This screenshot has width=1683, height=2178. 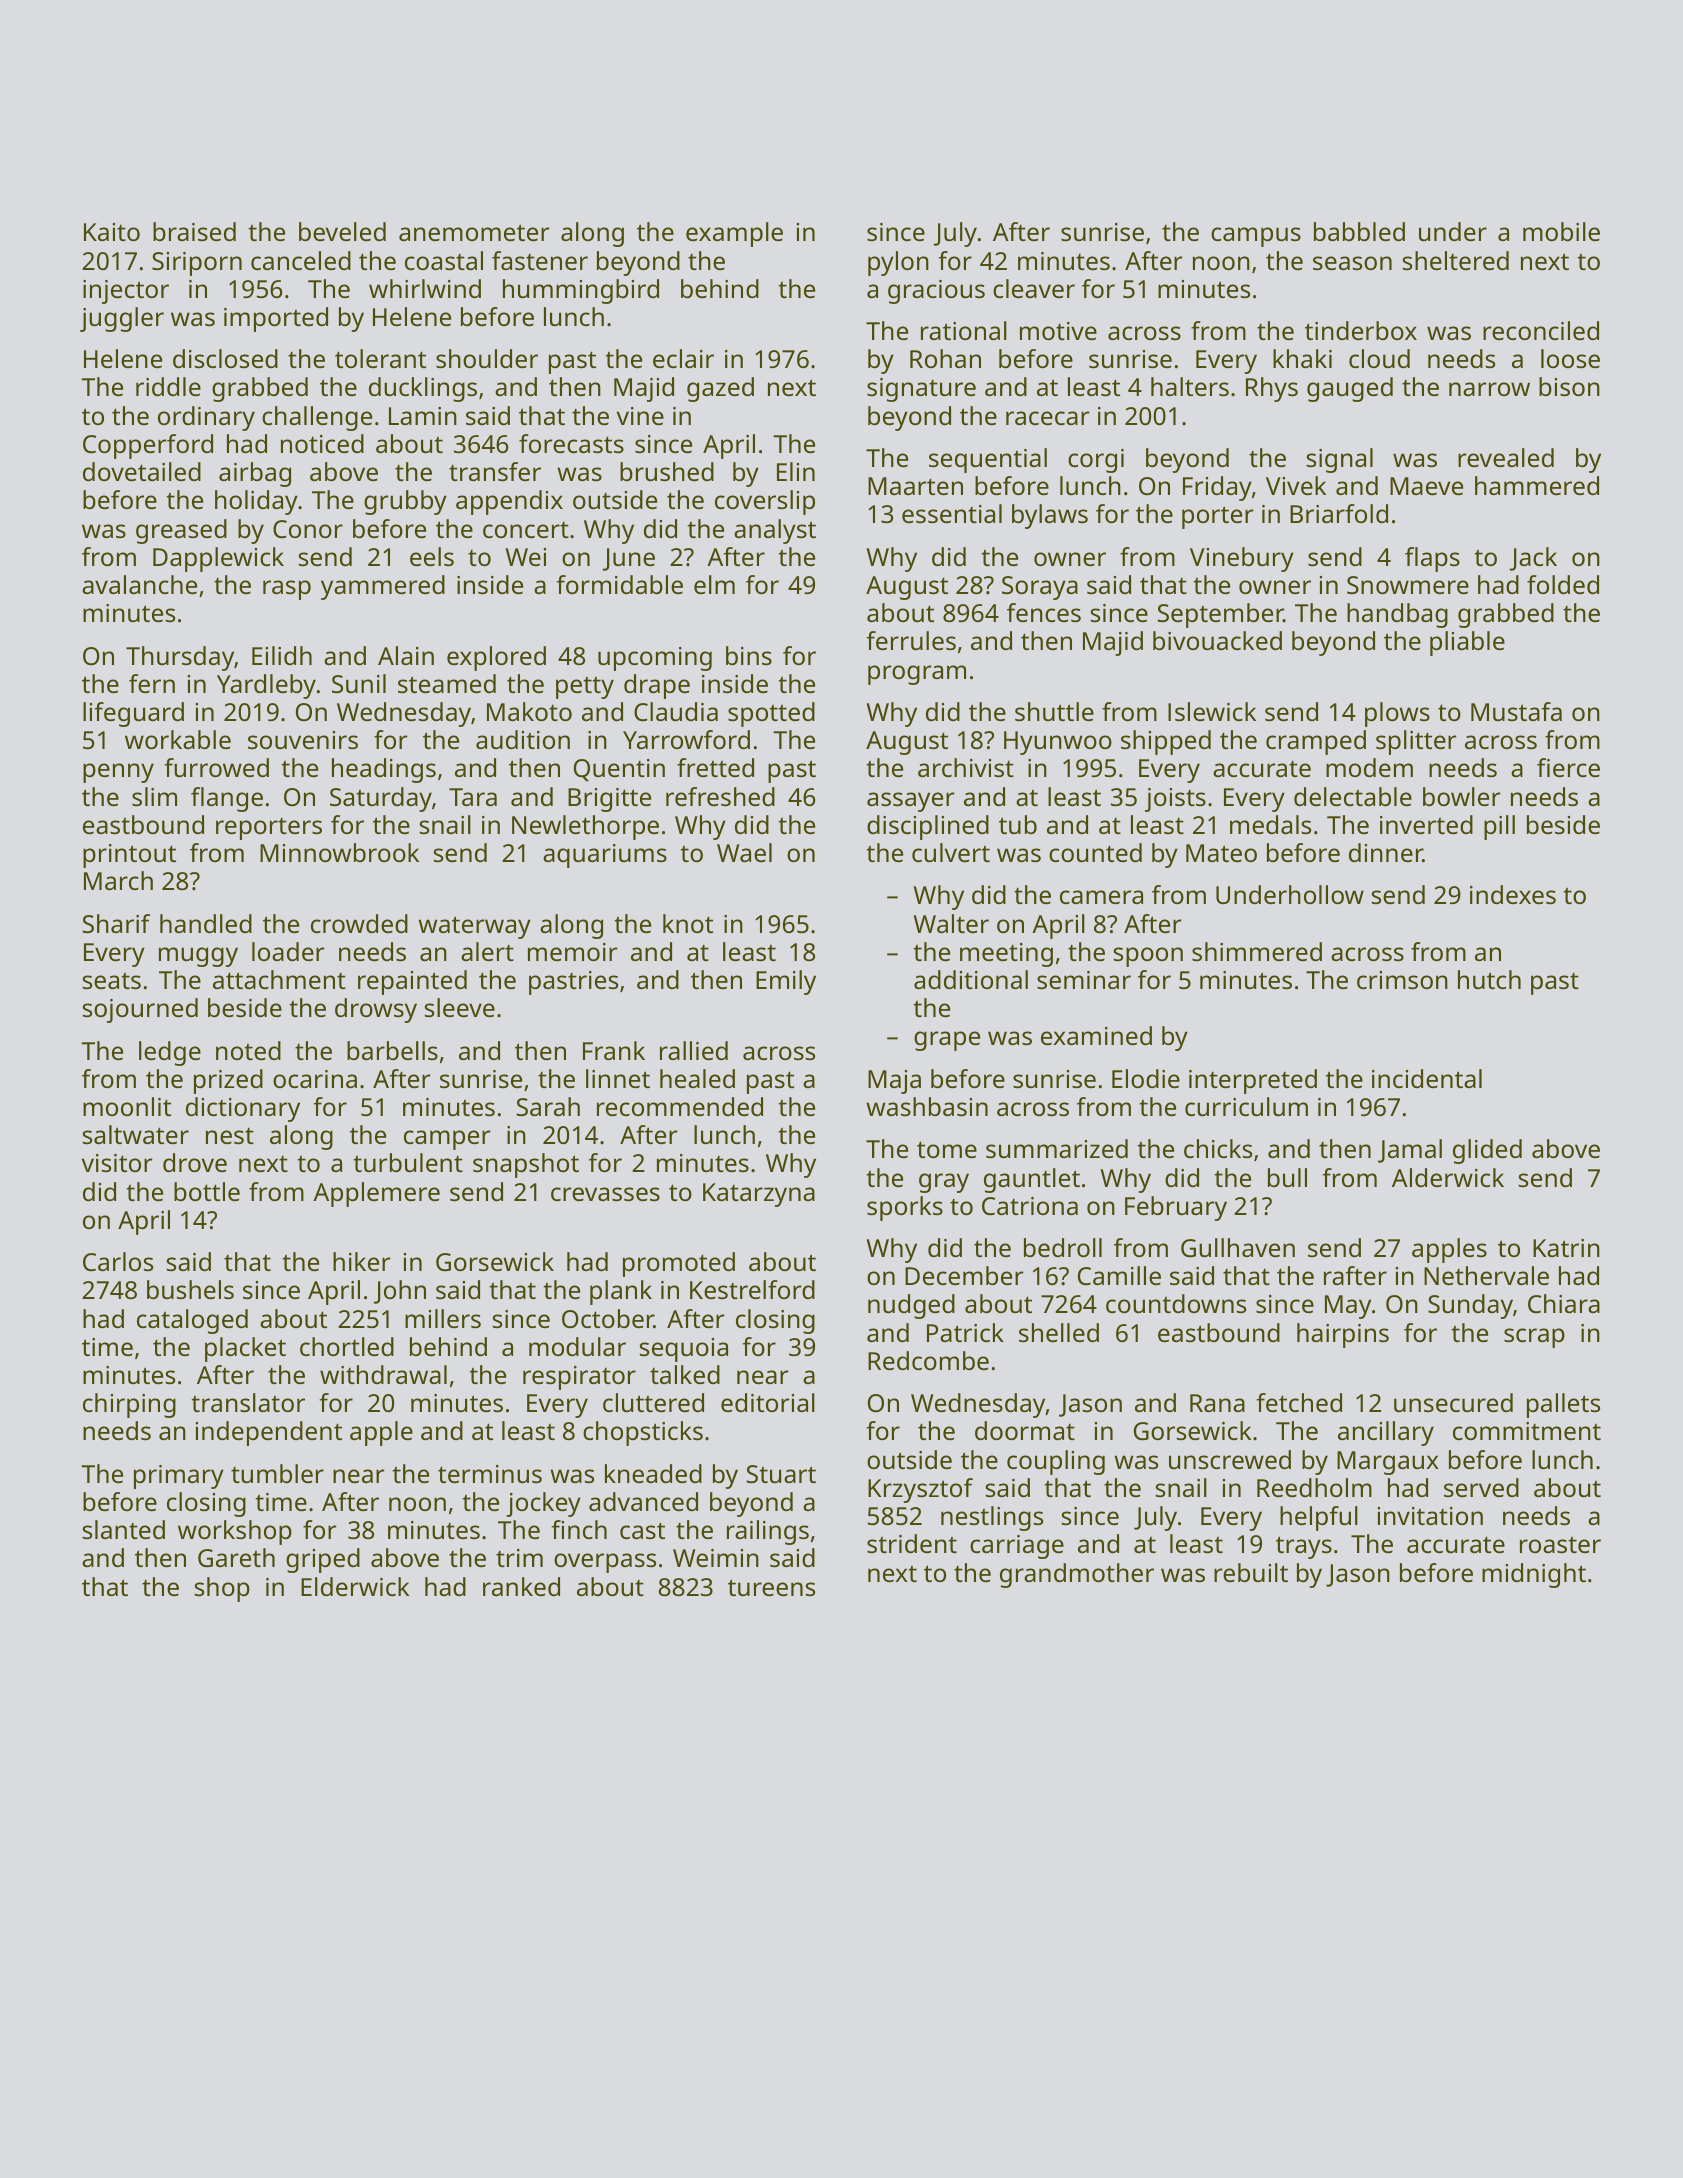 What do you see at coordinates (112, 232) in the screenshot?
I see `Kaito` at bounding box center [112, 232].
